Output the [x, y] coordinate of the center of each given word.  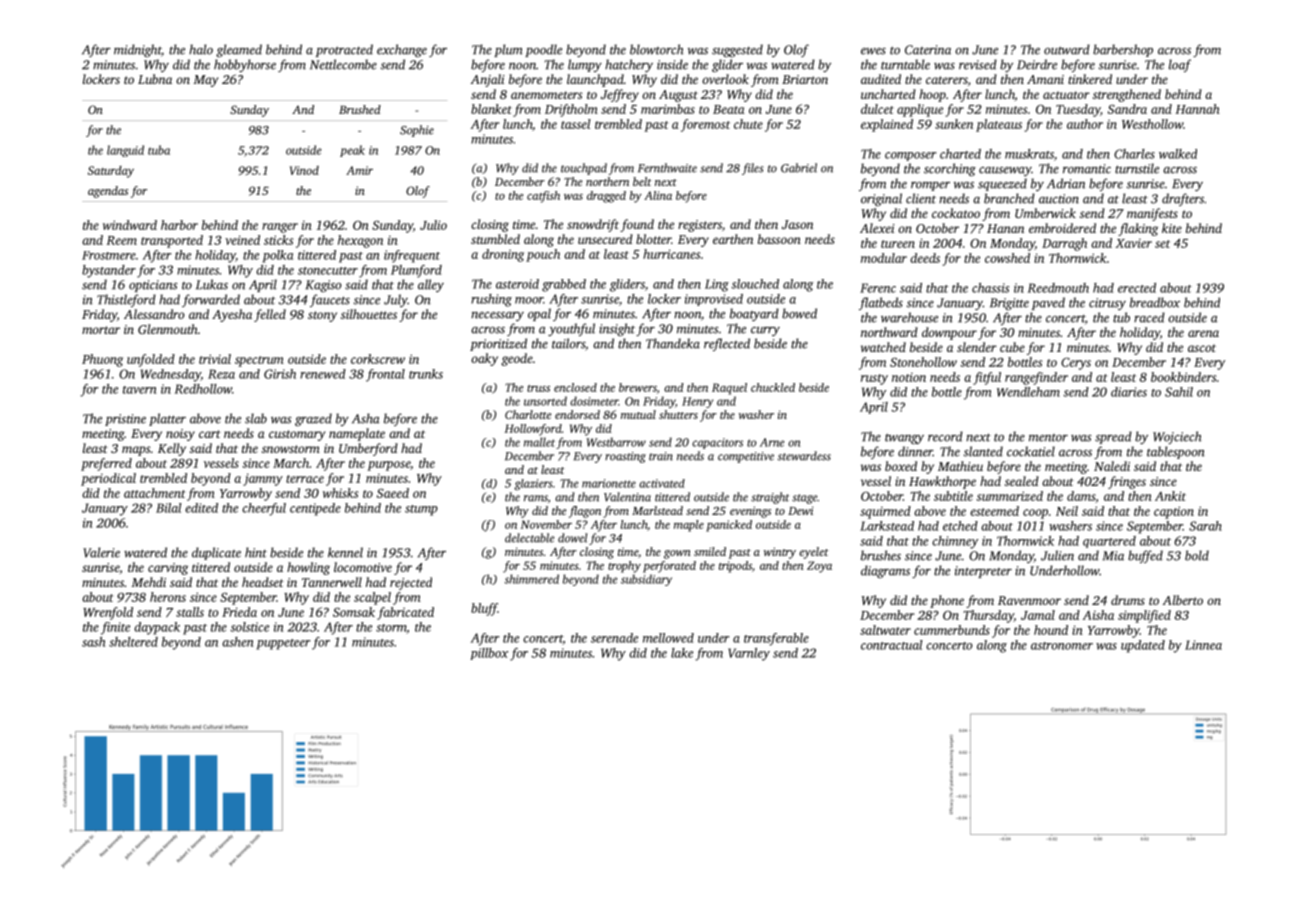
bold [1197, 555]
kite [1172, 228]
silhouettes [369, 314]
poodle [543, 50]
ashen [237, 642]
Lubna [155, 79]
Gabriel [799, 168]
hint [256, 552]
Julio [433, 225]
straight [770, 498]
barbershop [1123, 50]
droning [503, 255]
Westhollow [1152, 124]
